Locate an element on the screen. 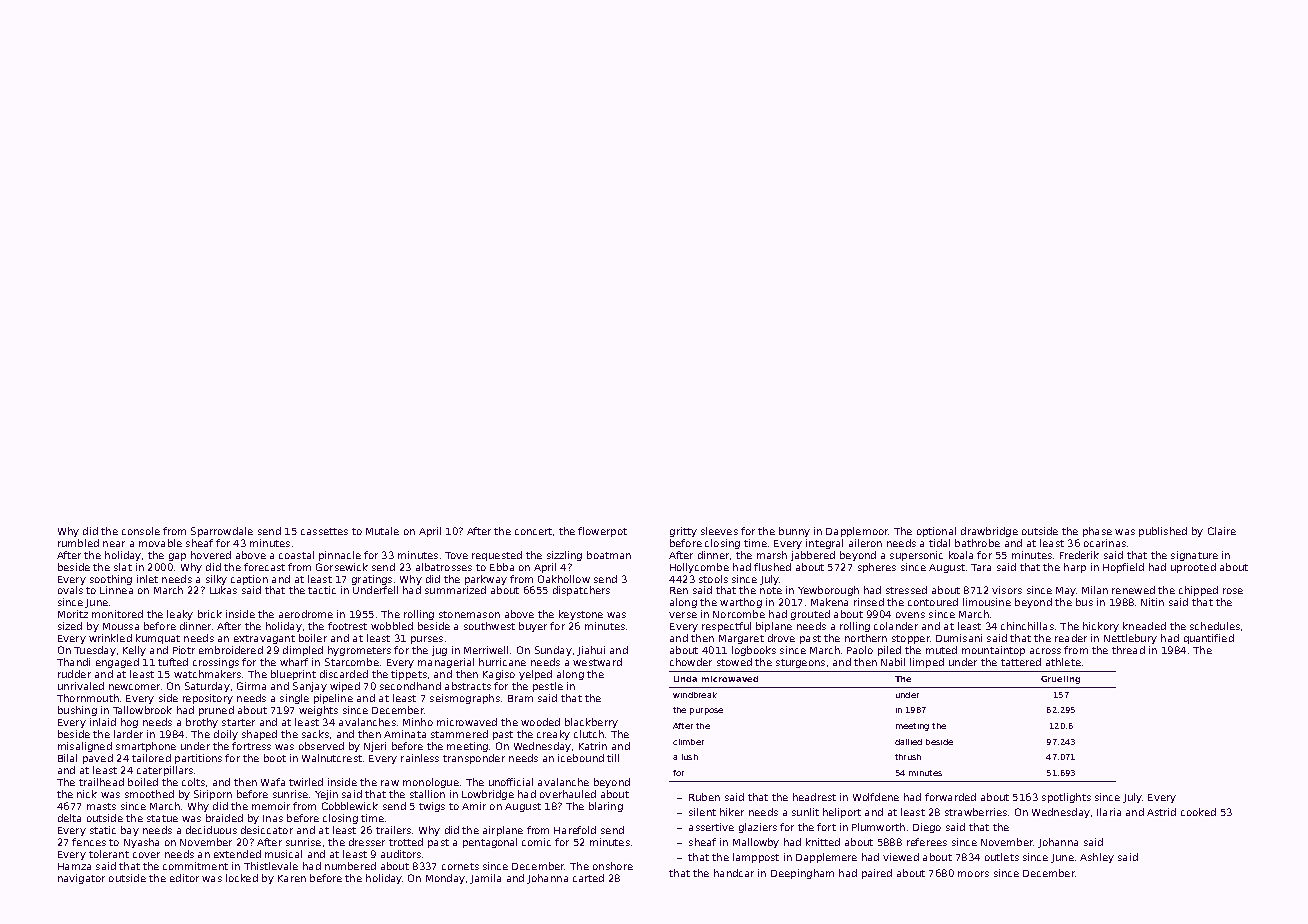  spotlights is located at coordinates (1066, 798).
